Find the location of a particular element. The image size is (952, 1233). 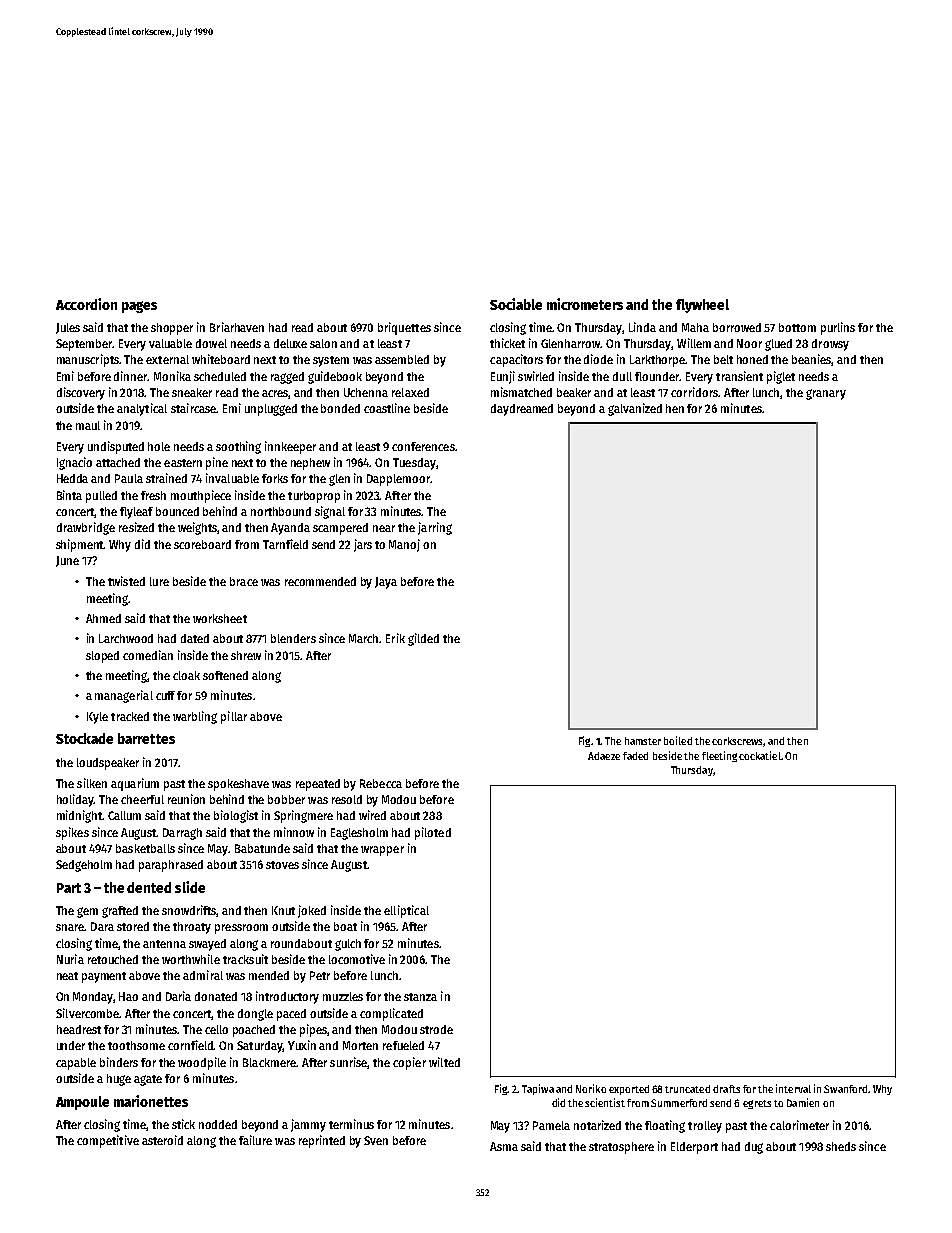

Rebecca is located at coordinates (381, 783).
